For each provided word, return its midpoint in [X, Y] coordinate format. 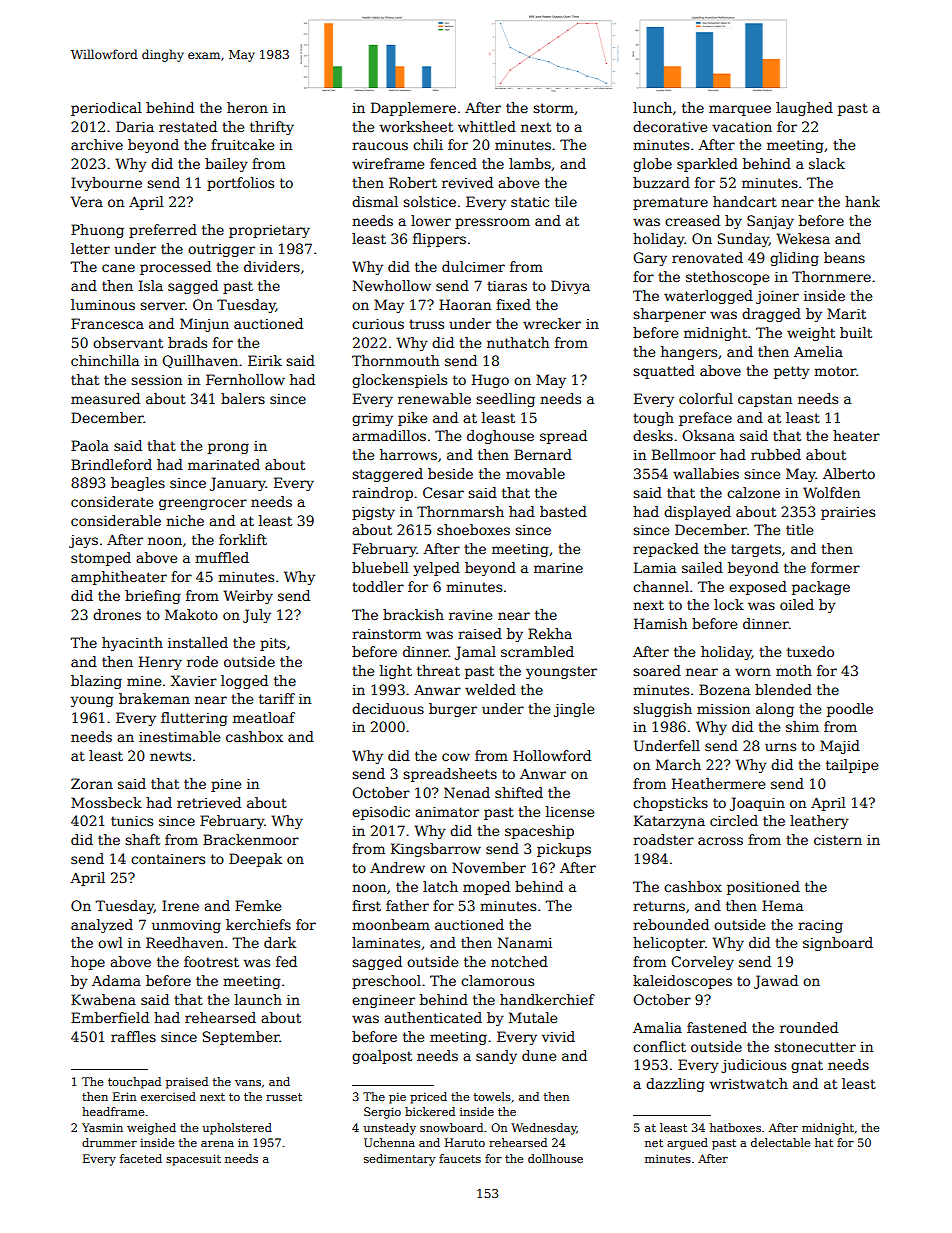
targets [756, 550]
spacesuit [193, 1160]
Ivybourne [106, 184]
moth [794, 670]
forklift [243, 539]
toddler [378, 586]
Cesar [443, 492]
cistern [838, 840]
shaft [142, 839]
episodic [381, 813]
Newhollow [392, 285]
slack [827, 163]
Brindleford [111, 464]
